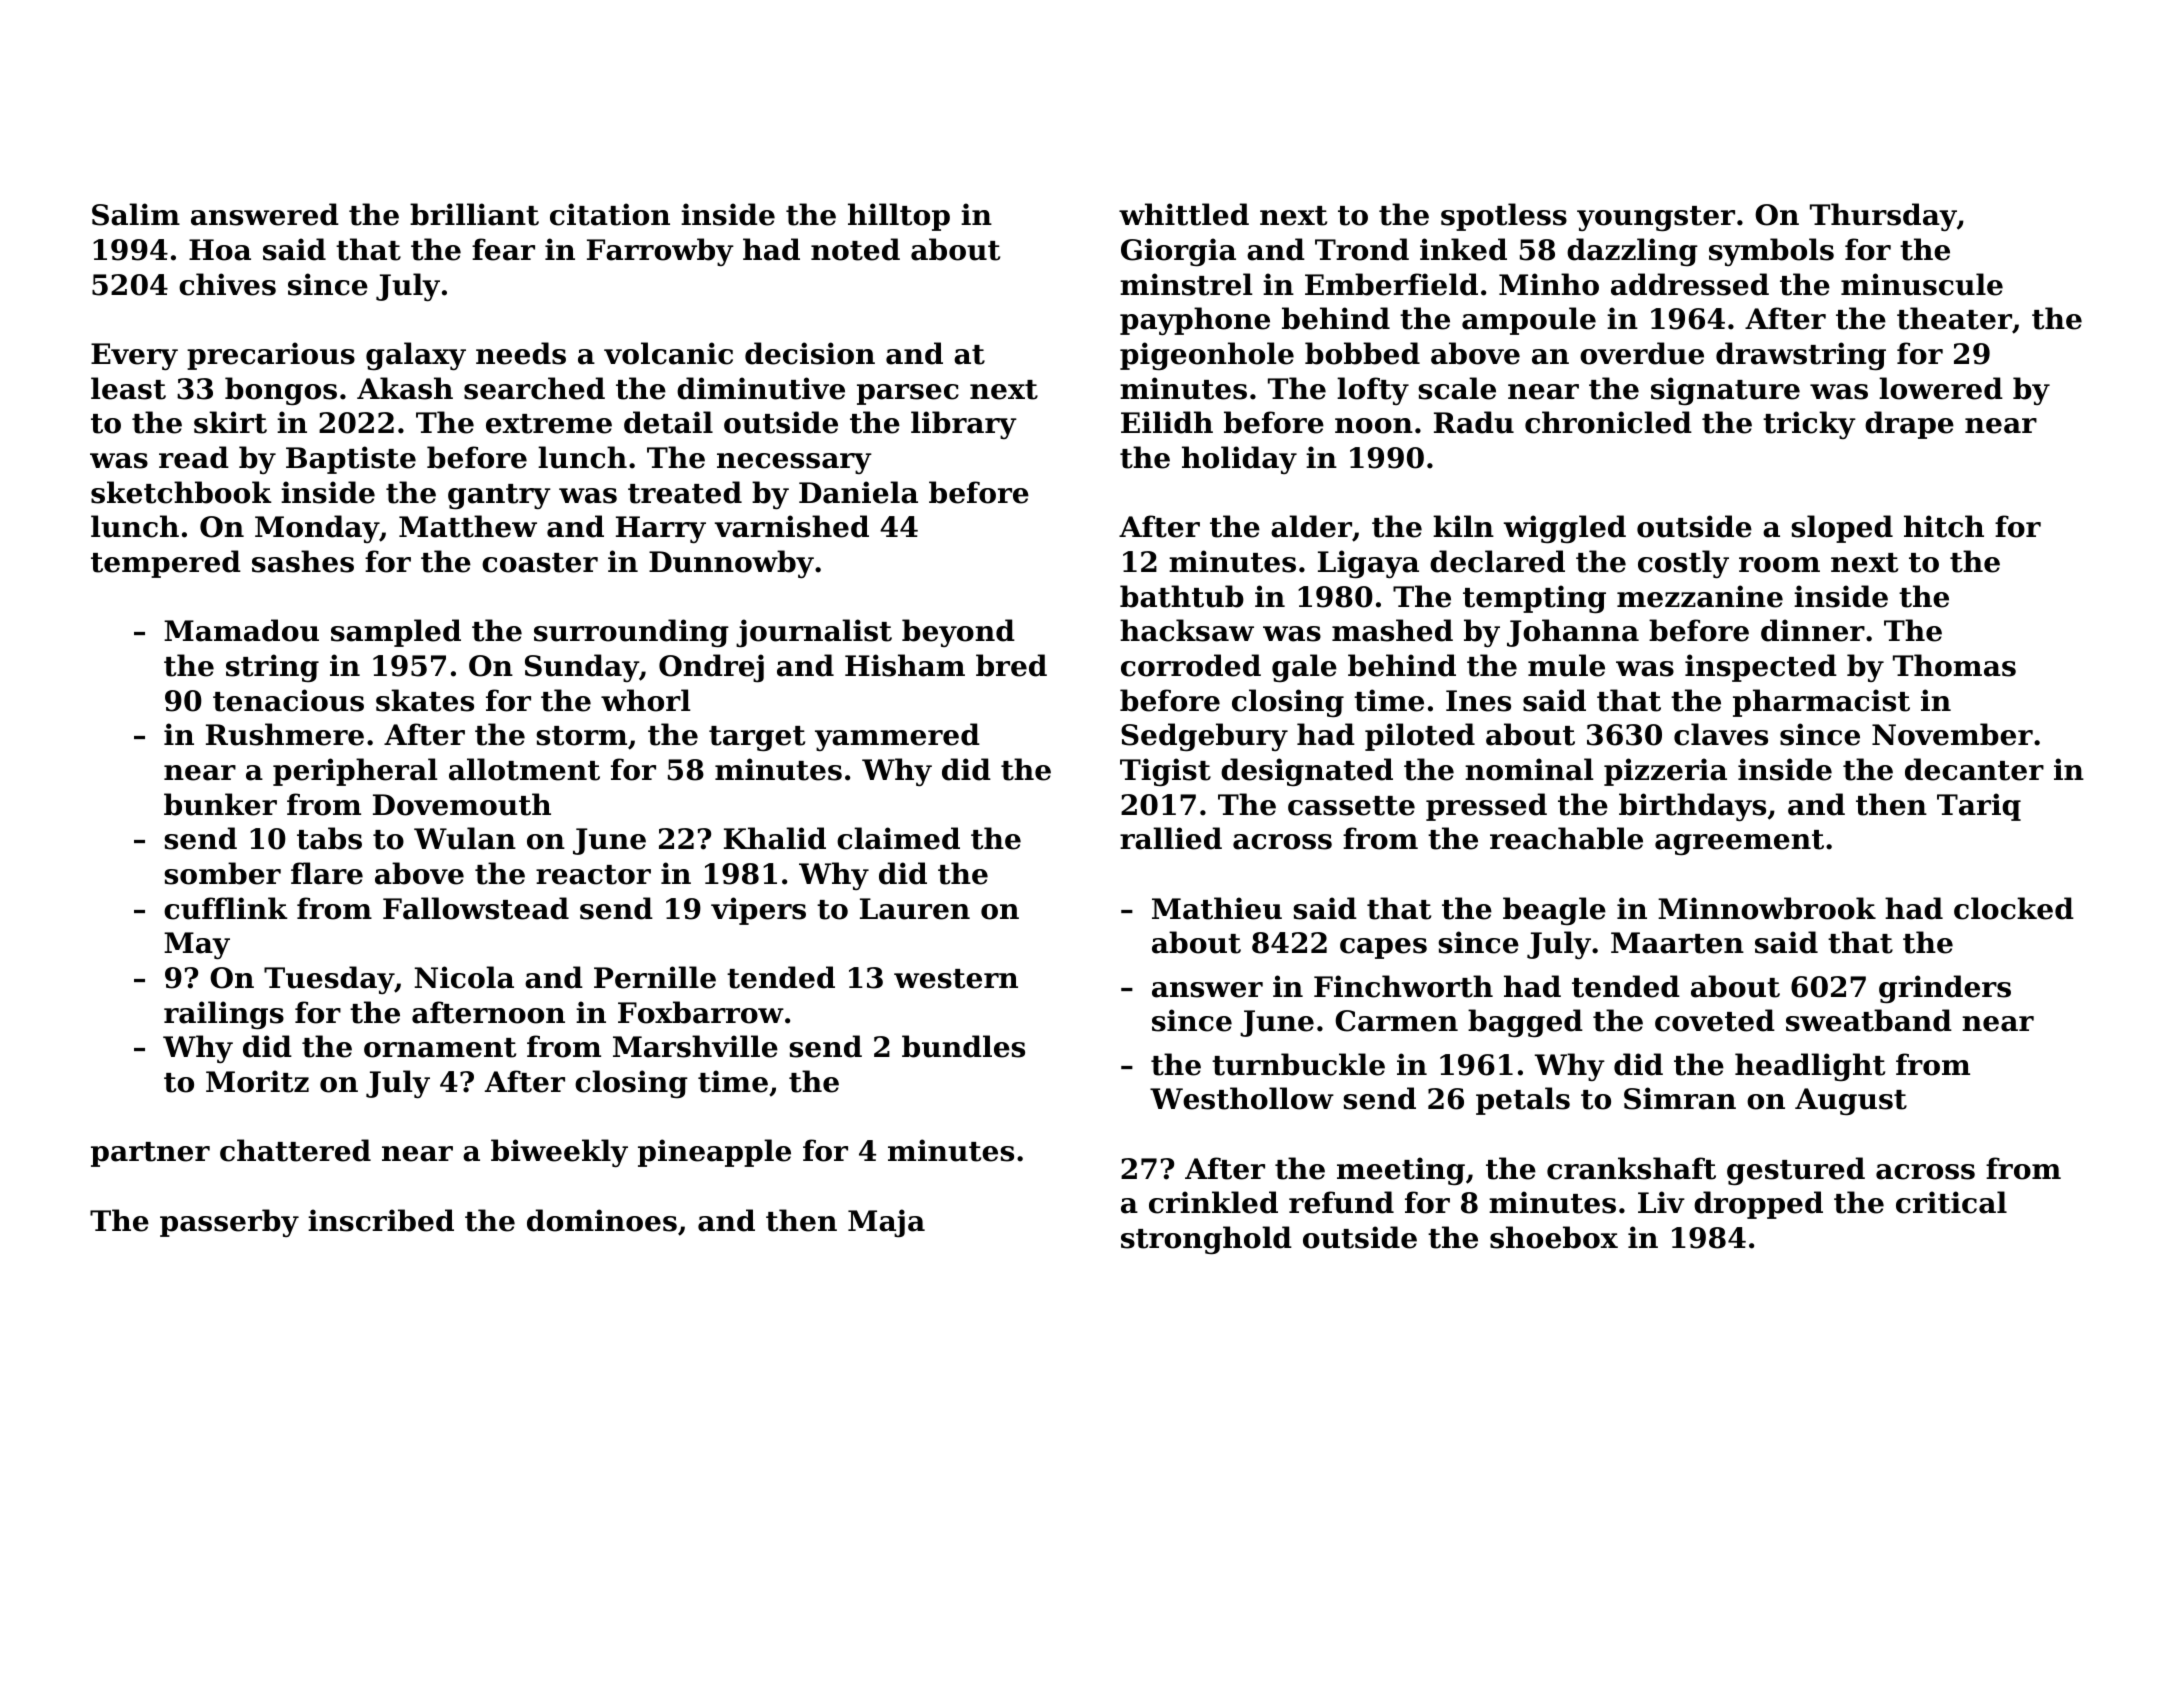 This document has height=1683, width=2178. Describe the element at coordinates (229, 1223) in the document. I see `passerby` at that location.
